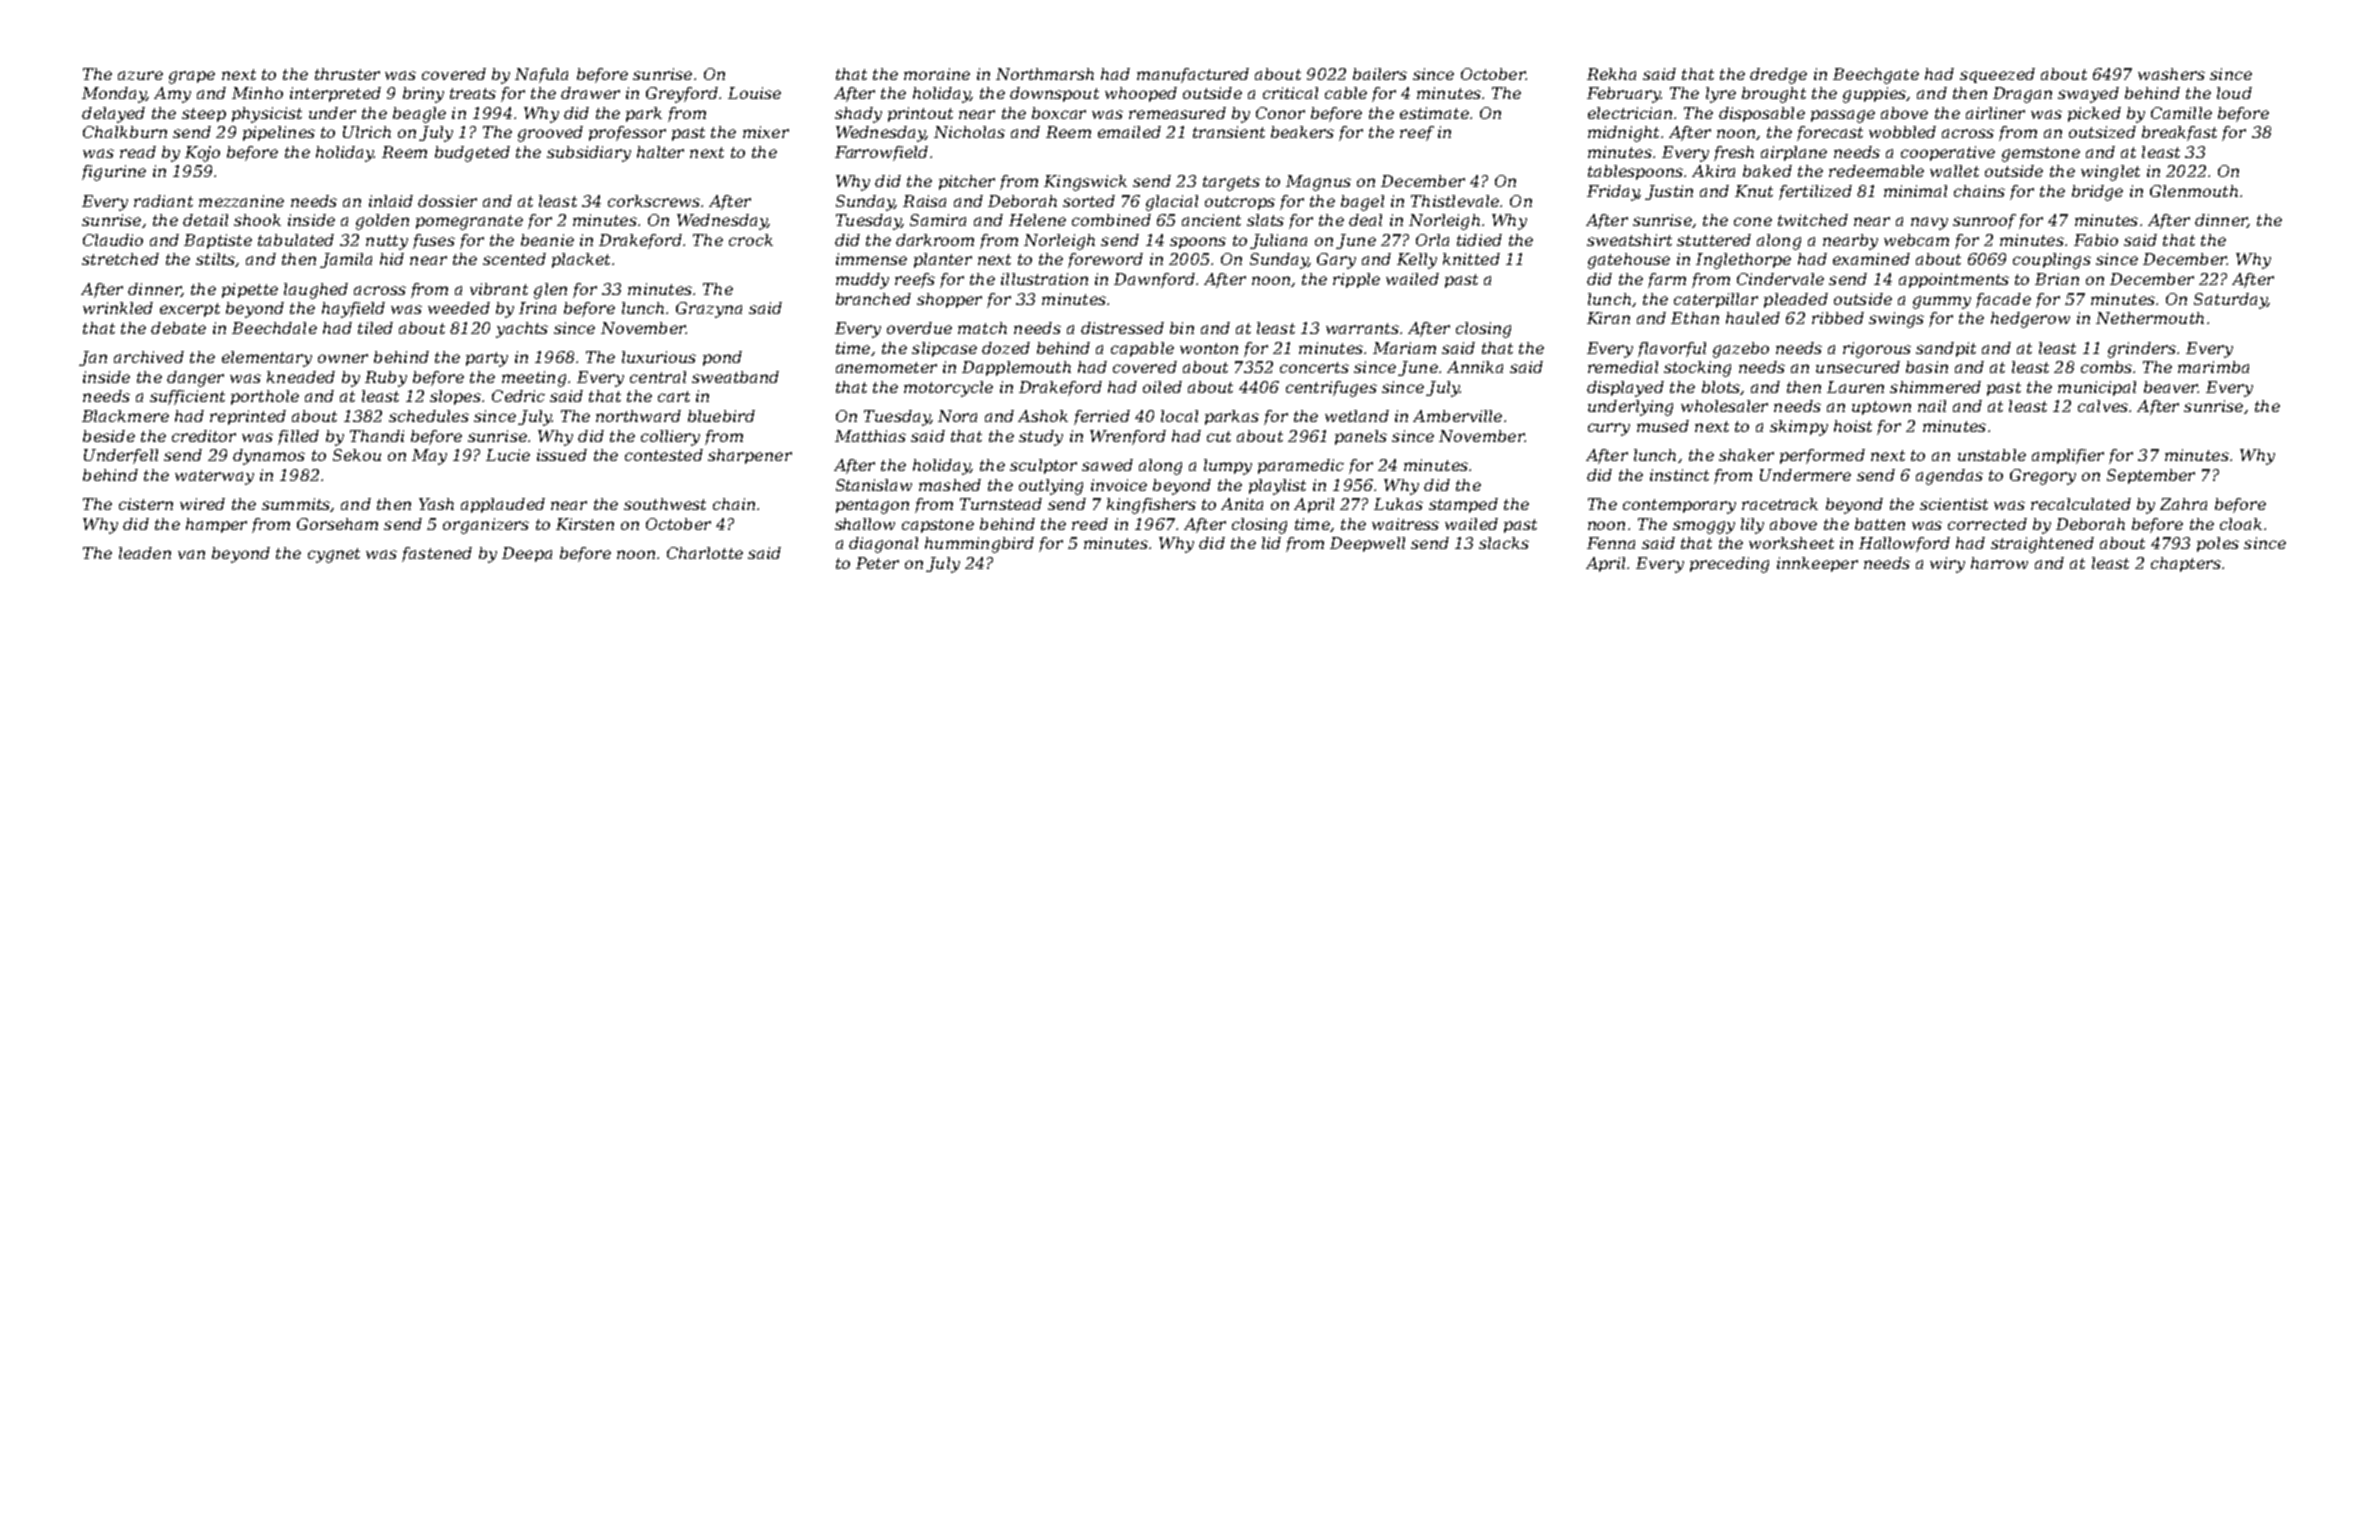 The image size is (2380, 1540). What do you see at coordinates (138, 152) in the screenshot?
I see `read` at bounding box center [138, 152].
